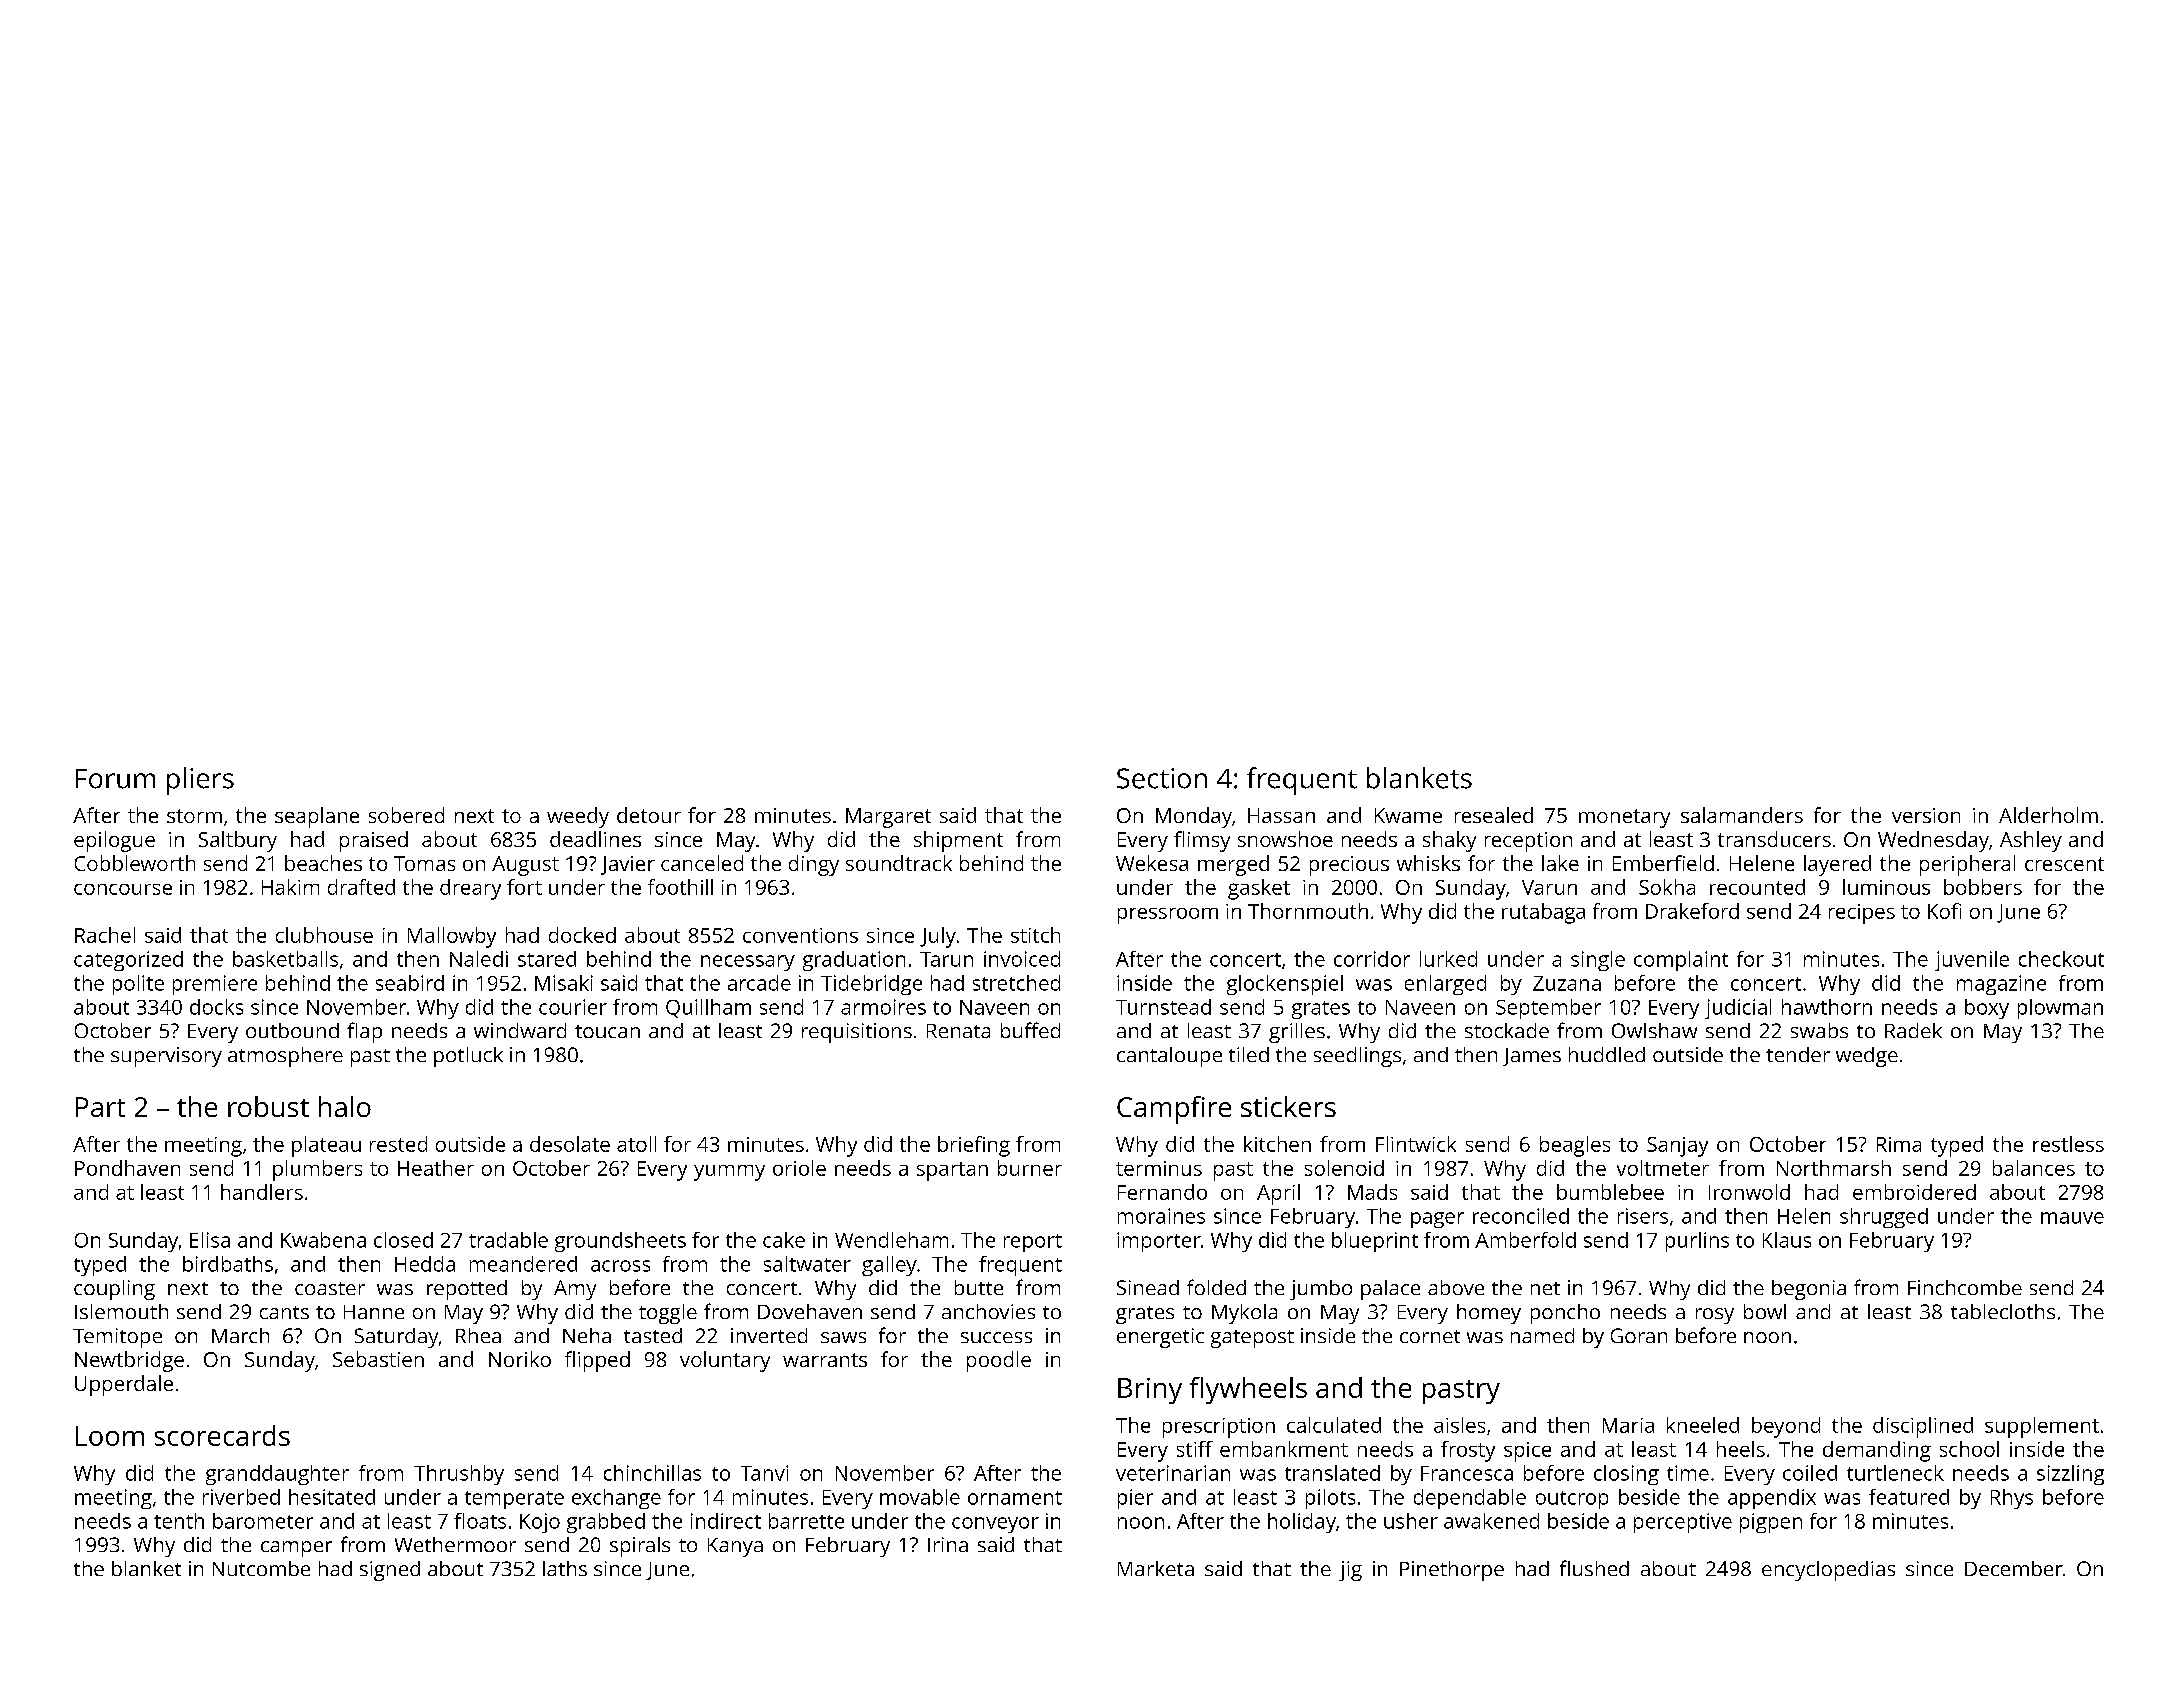  Describe the element at coordinates (1926, 815) in the screenshot. I see `version` at that location.
